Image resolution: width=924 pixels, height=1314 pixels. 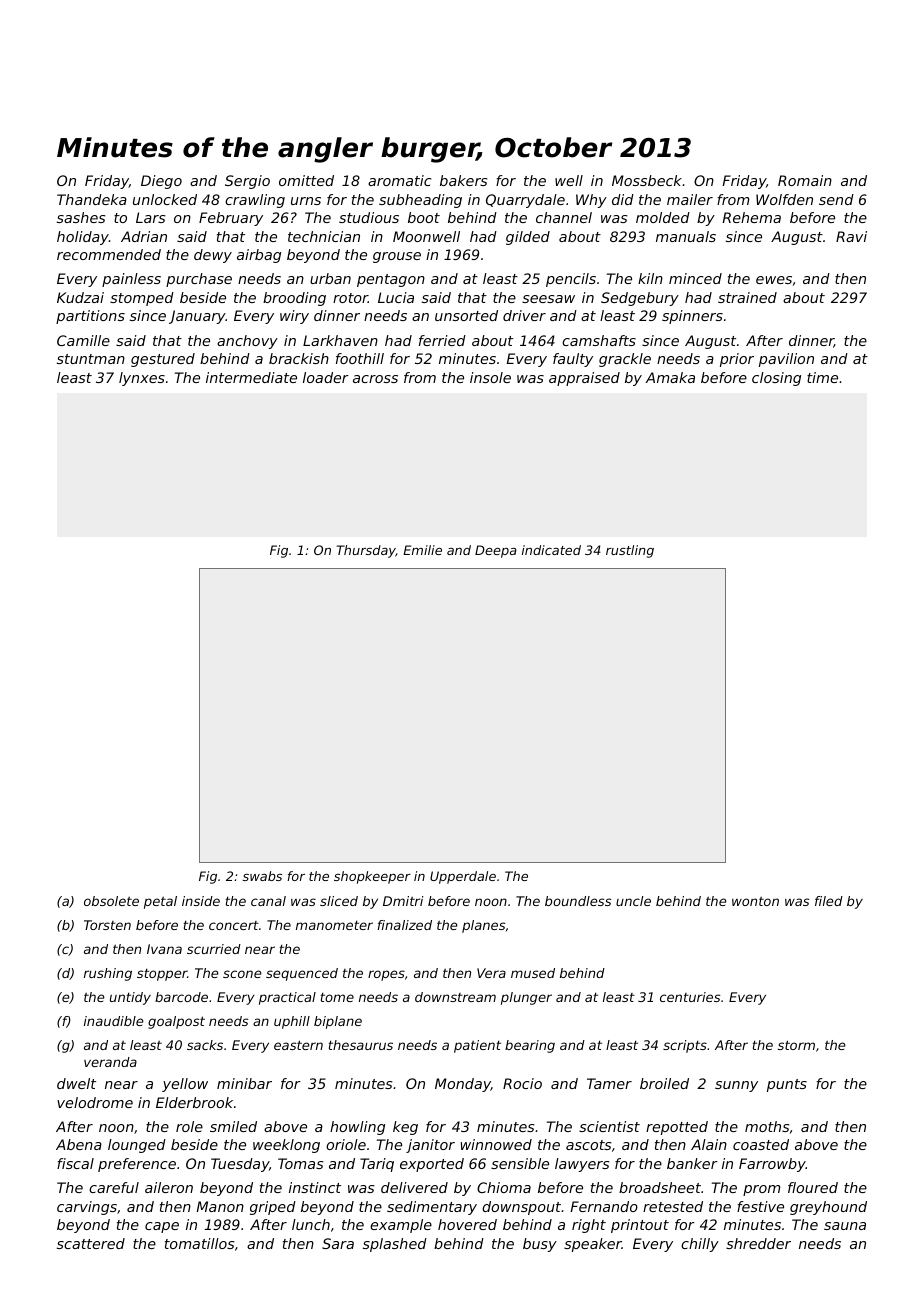 What do you see at coordinates (91, 1243) in the page?
I see `scattered` at bounding box center [91, 1243].
